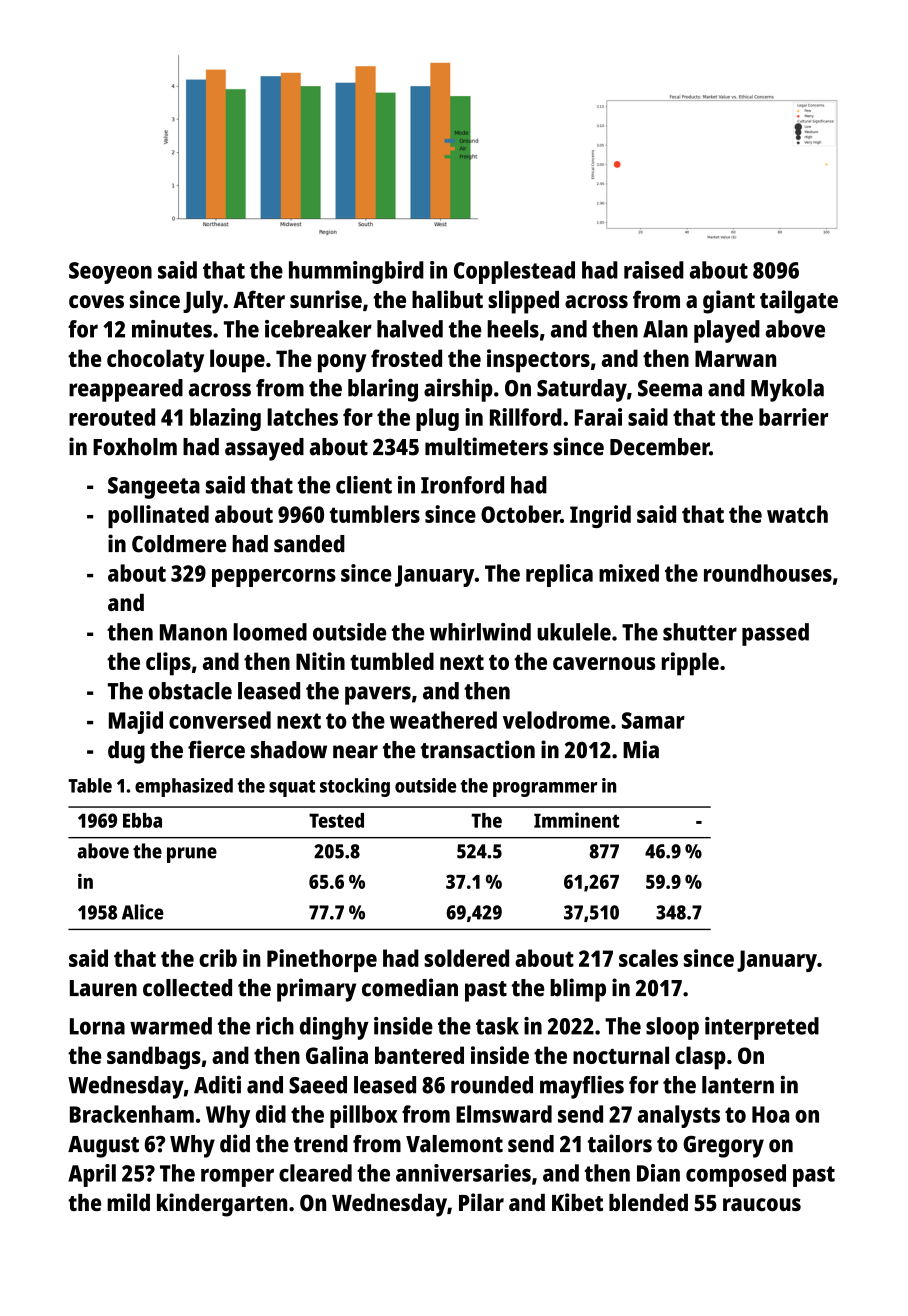  Describe the element at coordinates (322, 960) in the image. I see `Pinethorpe` at that location.
